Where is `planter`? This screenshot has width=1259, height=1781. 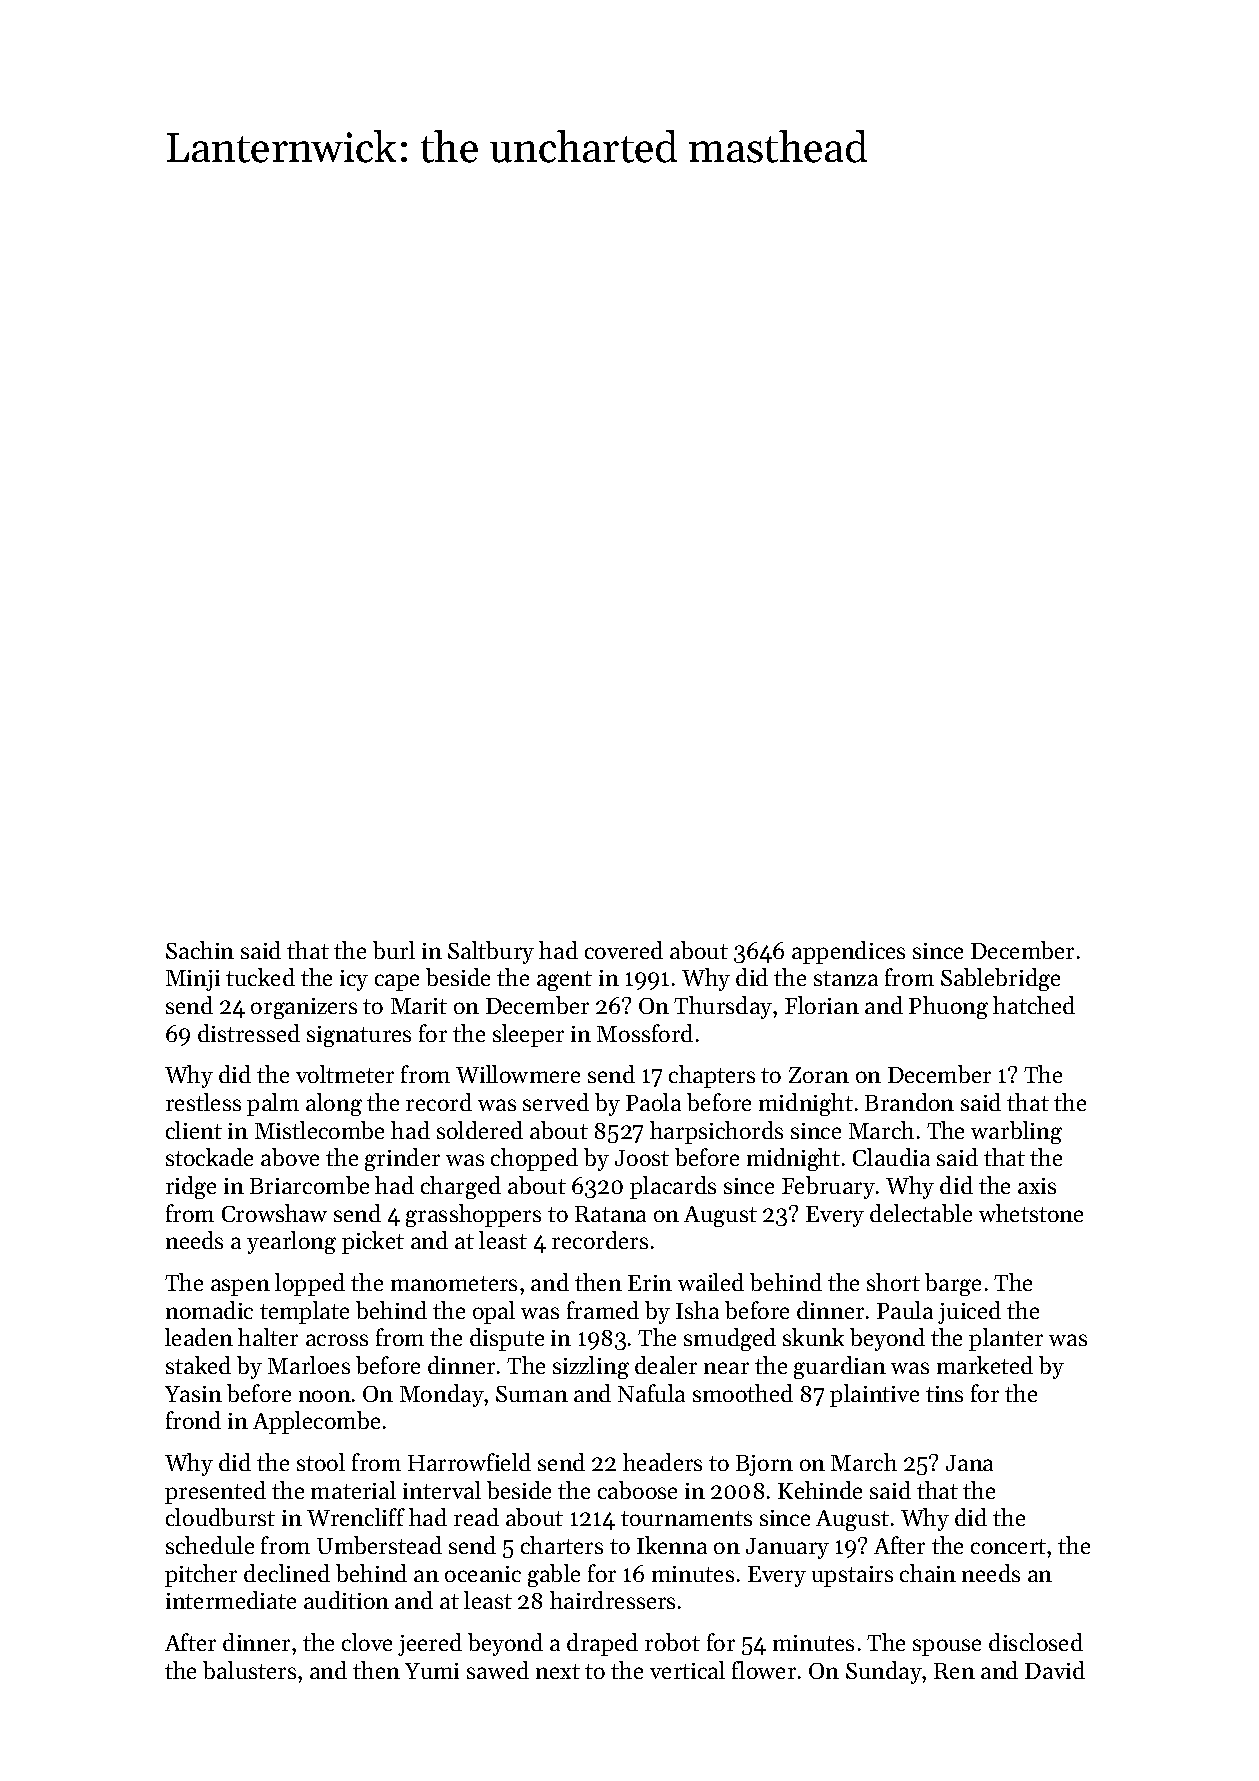
planter is located at coordinates (1006, 1339).
